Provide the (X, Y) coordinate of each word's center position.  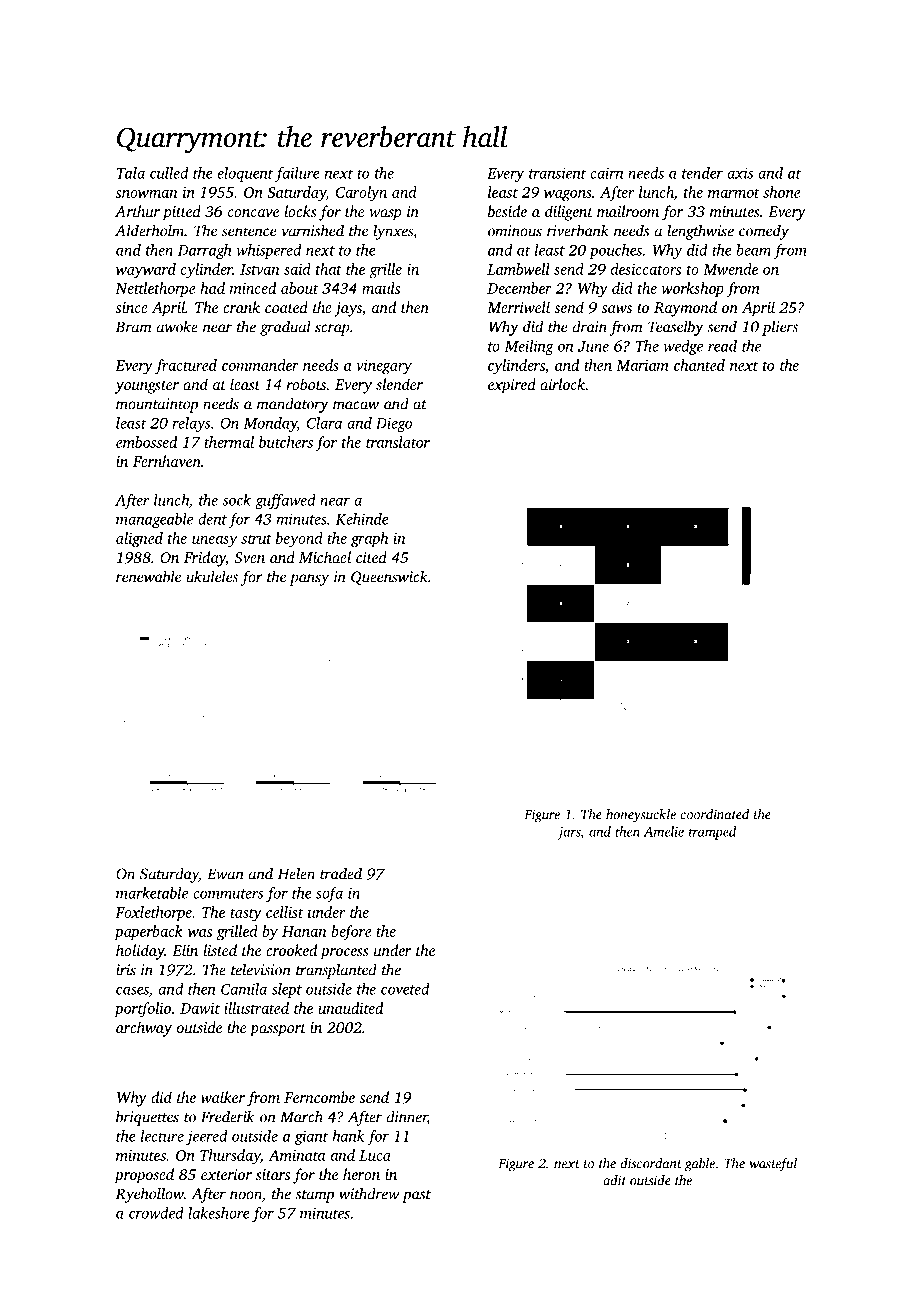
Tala (131, 173)
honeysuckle (641, 816)
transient (557, 173)
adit (614, 1180)
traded (341, 873)
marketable (152, 893)
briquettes (147, 1118)
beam (753, 250)
